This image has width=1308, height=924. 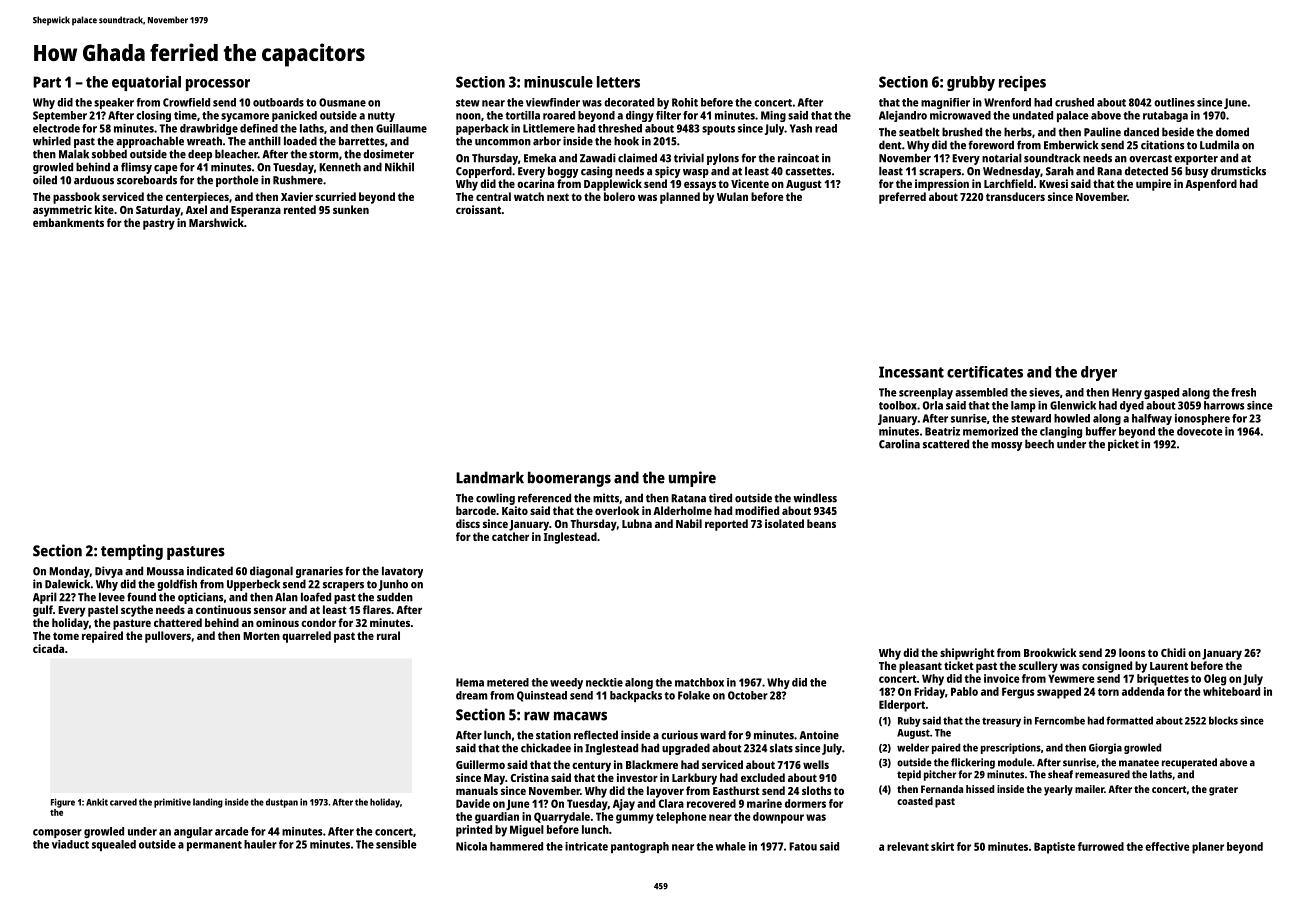 What do you see at coordinates (990, 431) in the image?
I see `memorized` at bounding box center [990, 431].
